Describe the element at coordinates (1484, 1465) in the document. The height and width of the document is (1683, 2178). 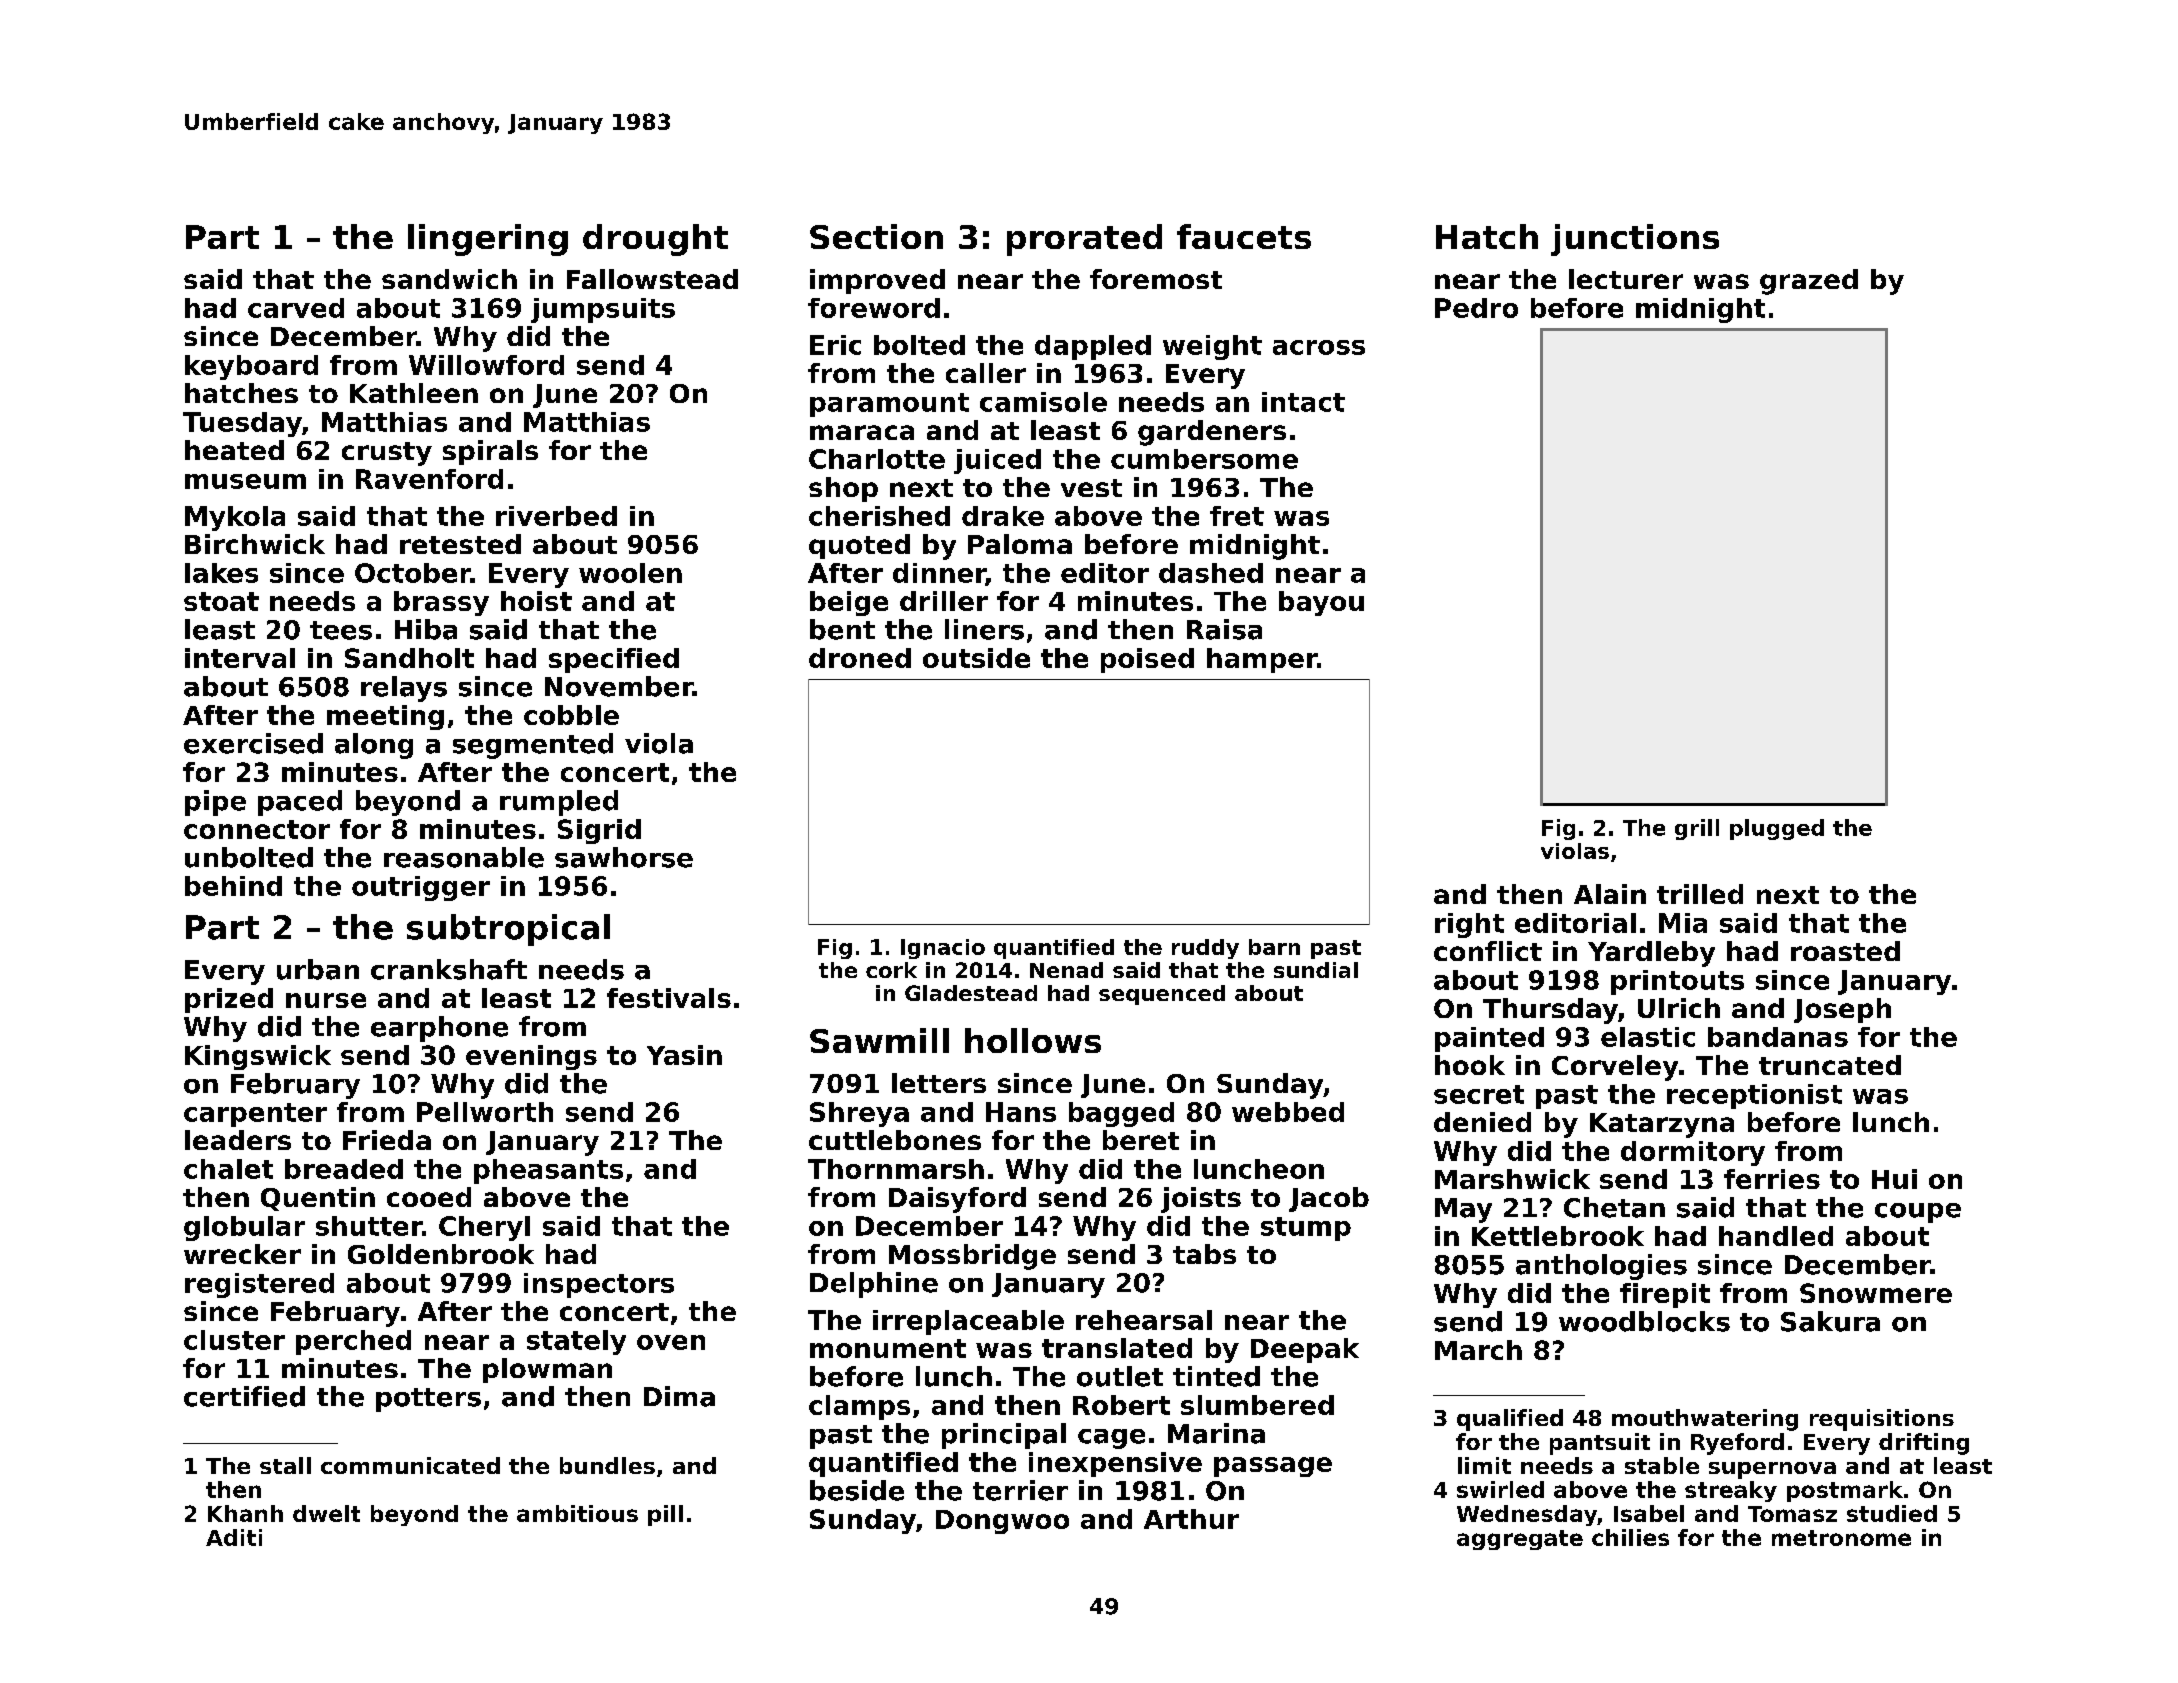
I see `limit` at that location.
